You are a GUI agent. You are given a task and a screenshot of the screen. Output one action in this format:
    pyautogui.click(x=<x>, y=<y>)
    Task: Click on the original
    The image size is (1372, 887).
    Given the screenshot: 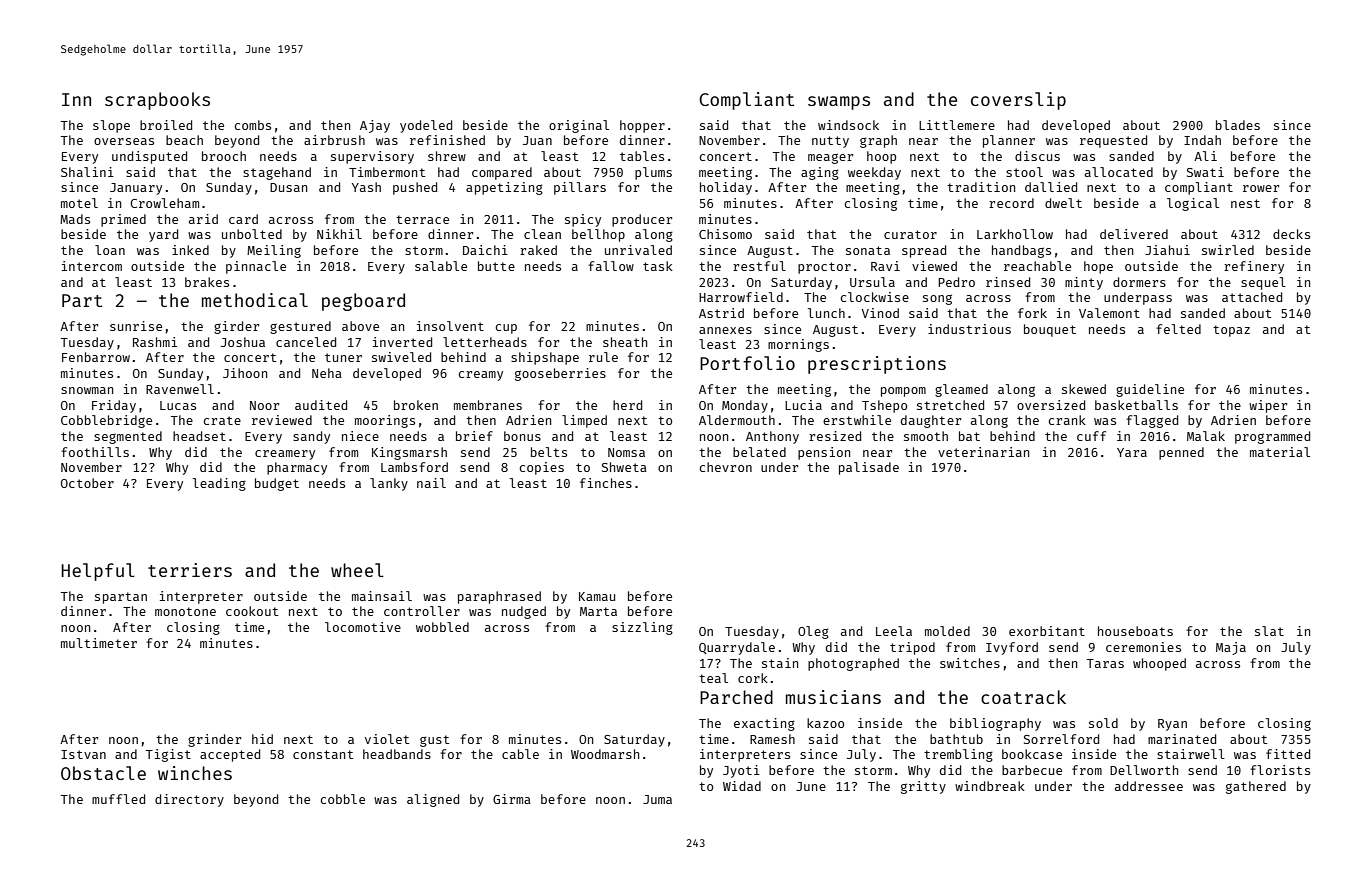 What is the action you would take?
    pyautogui.click(x=579, y=126)
